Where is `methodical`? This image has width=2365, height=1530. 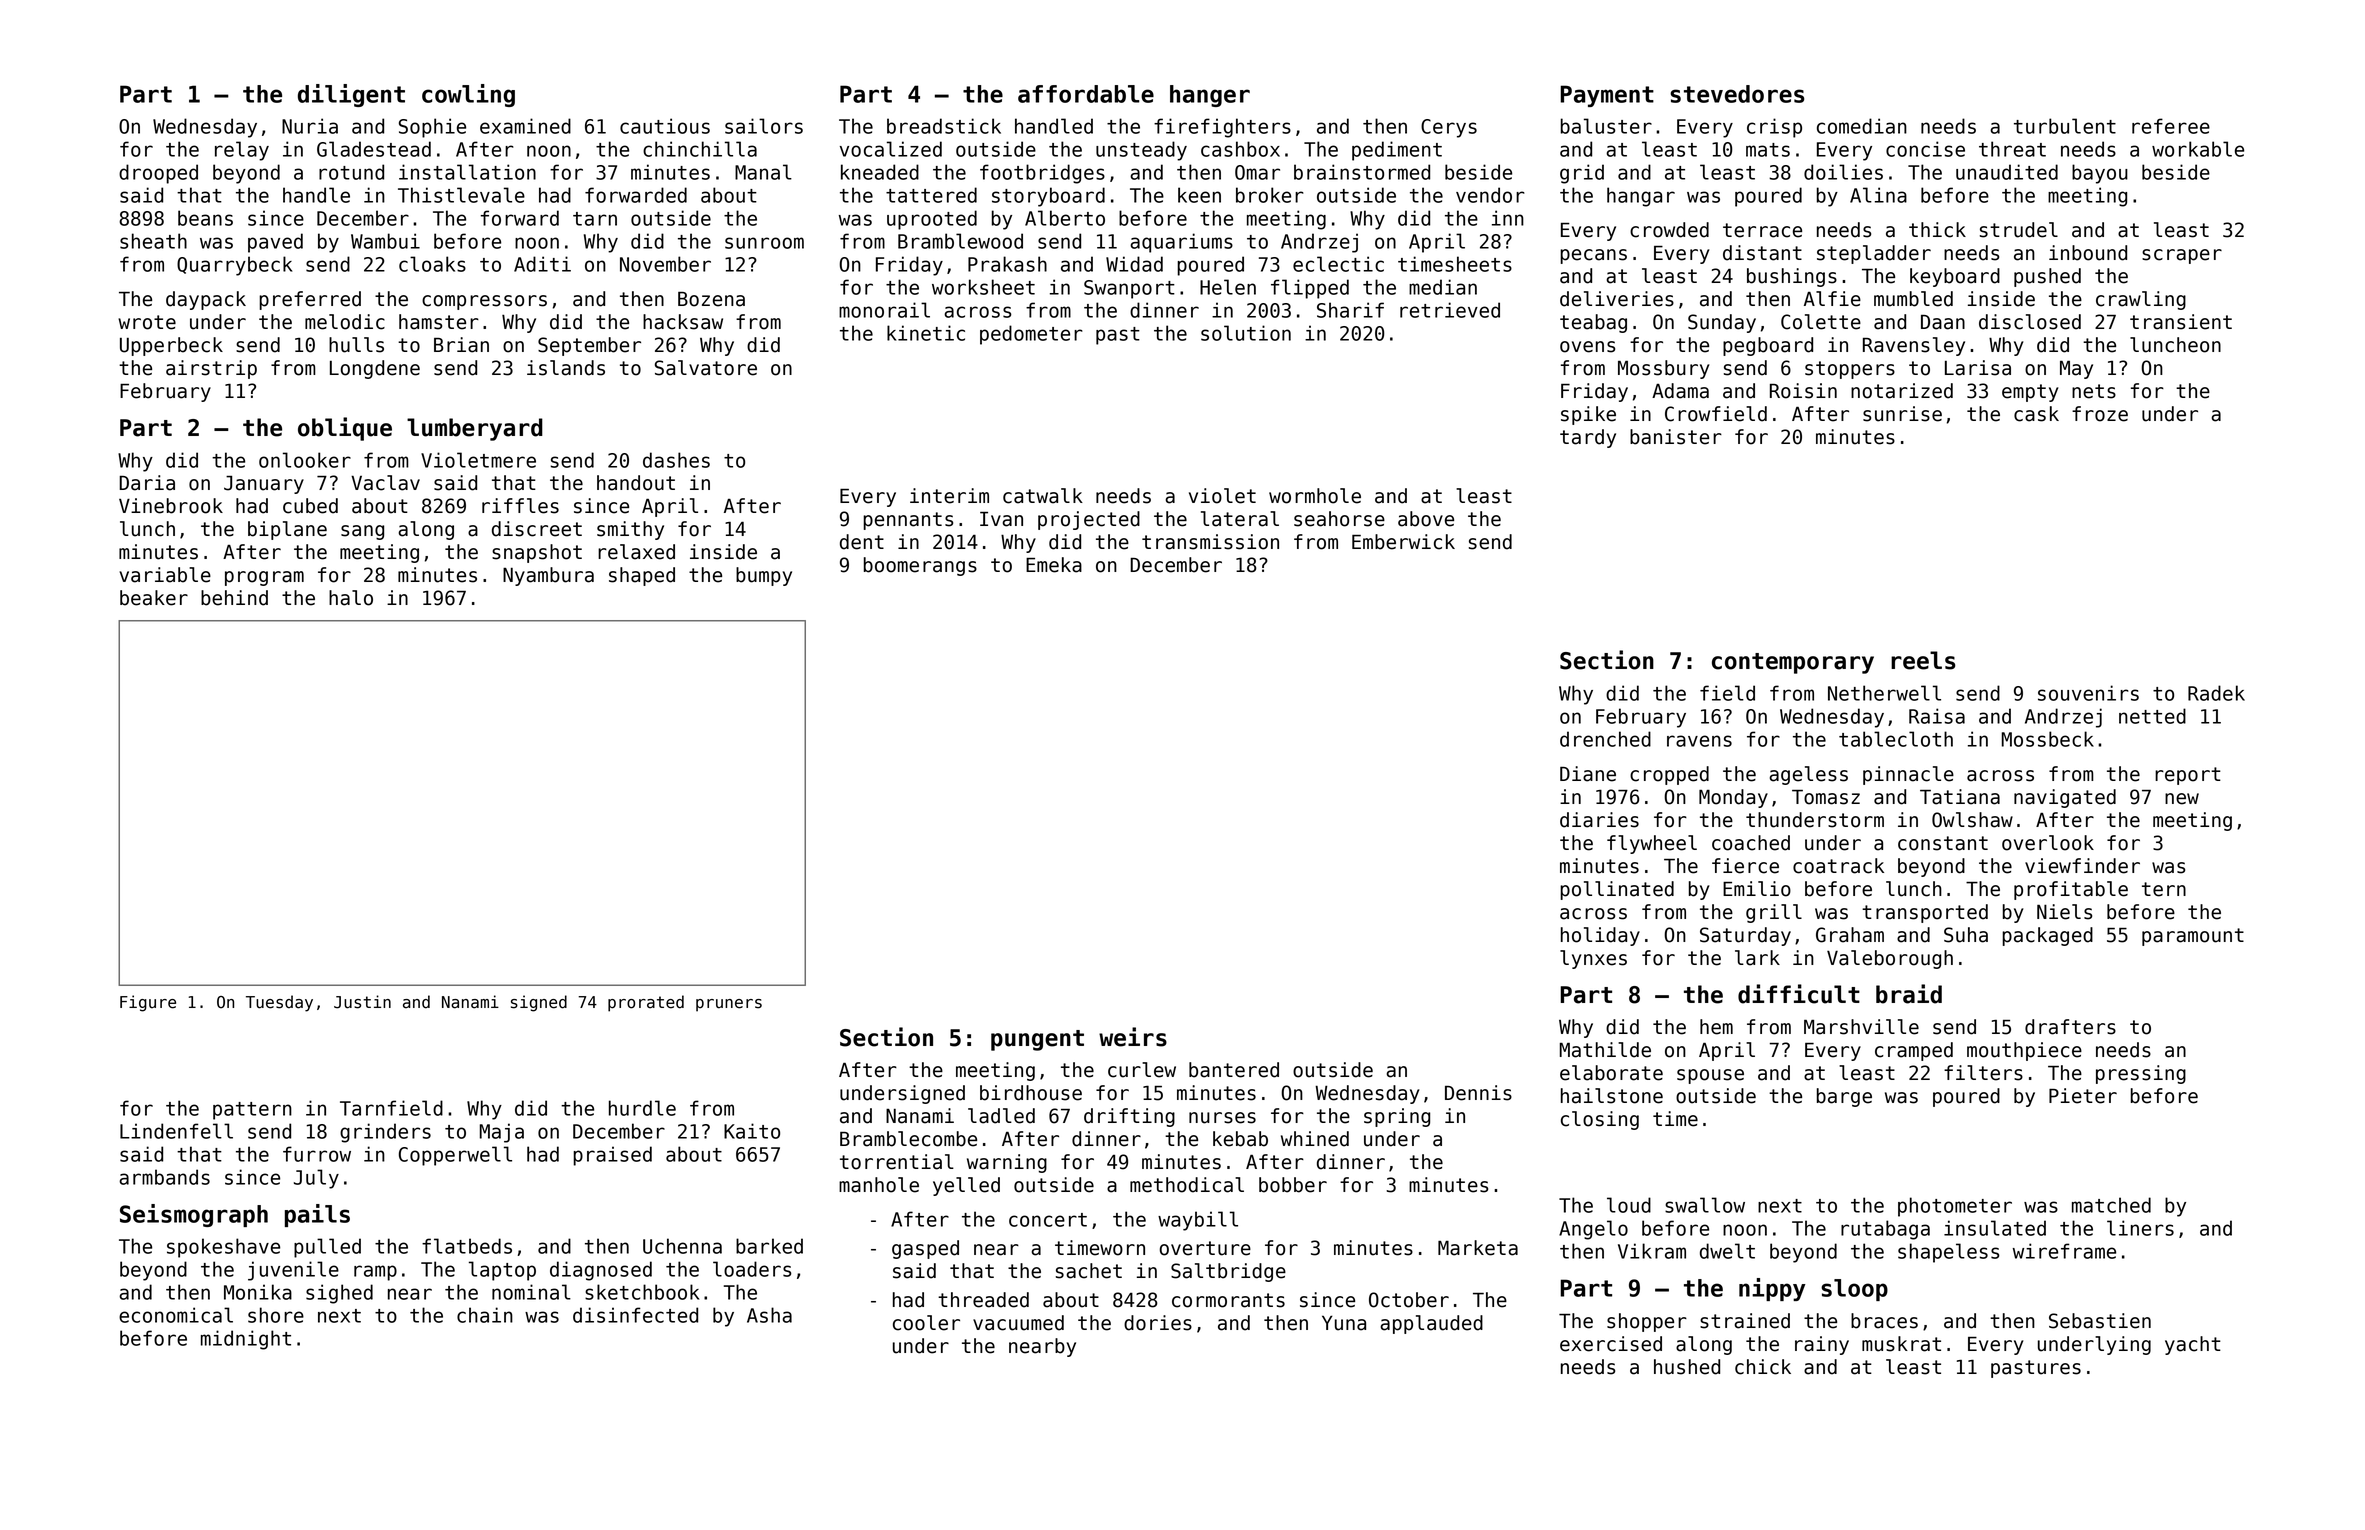
methodical is located at coordinates (1187, 1185).
